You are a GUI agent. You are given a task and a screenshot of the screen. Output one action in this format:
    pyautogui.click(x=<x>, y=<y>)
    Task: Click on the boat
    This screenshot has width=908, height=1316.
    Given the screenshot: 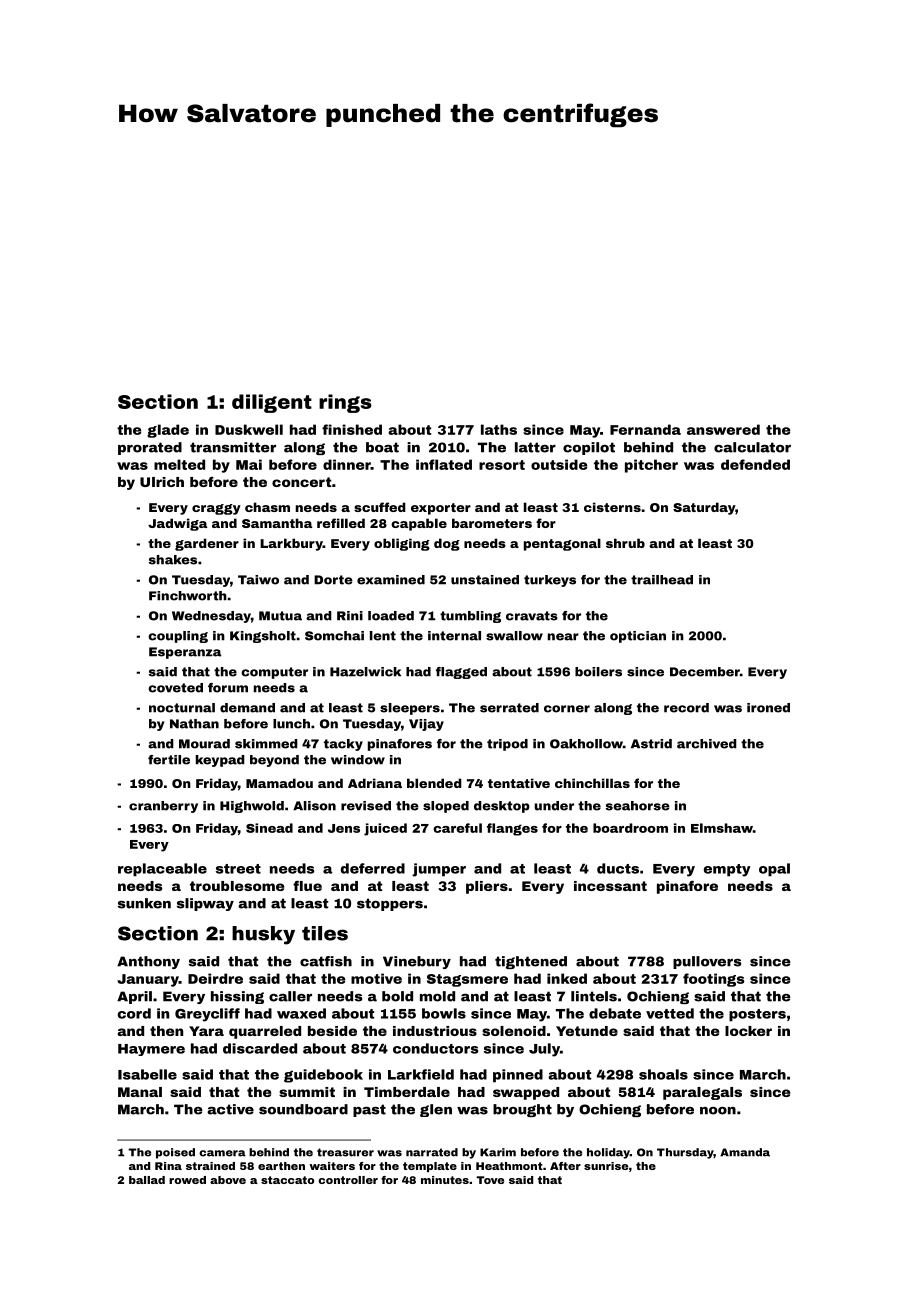 What is the action you would take?
    pyautogui.click(x=382, y=447)
